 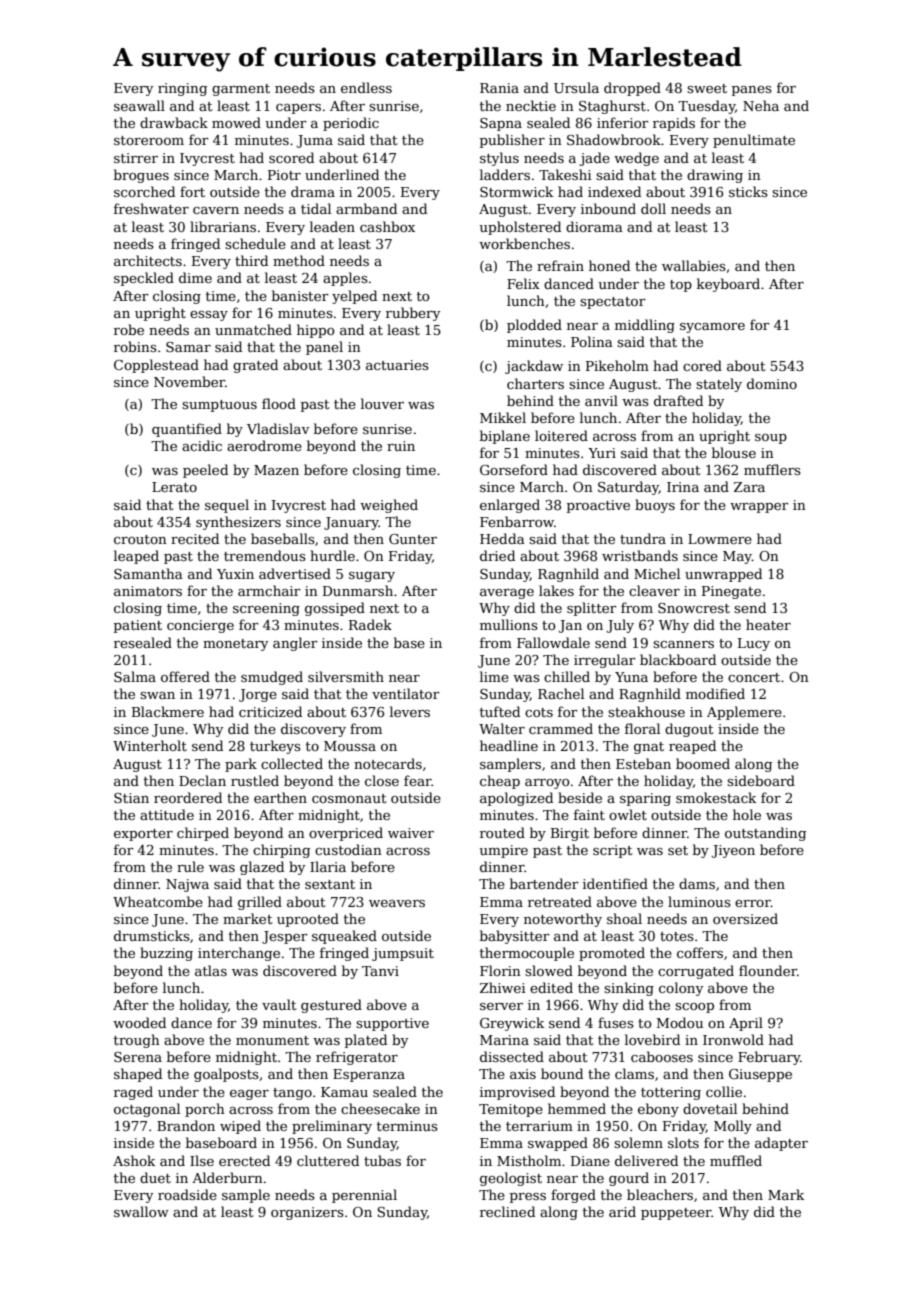 I want to click on Birgit, so click(x=570, y=834).
